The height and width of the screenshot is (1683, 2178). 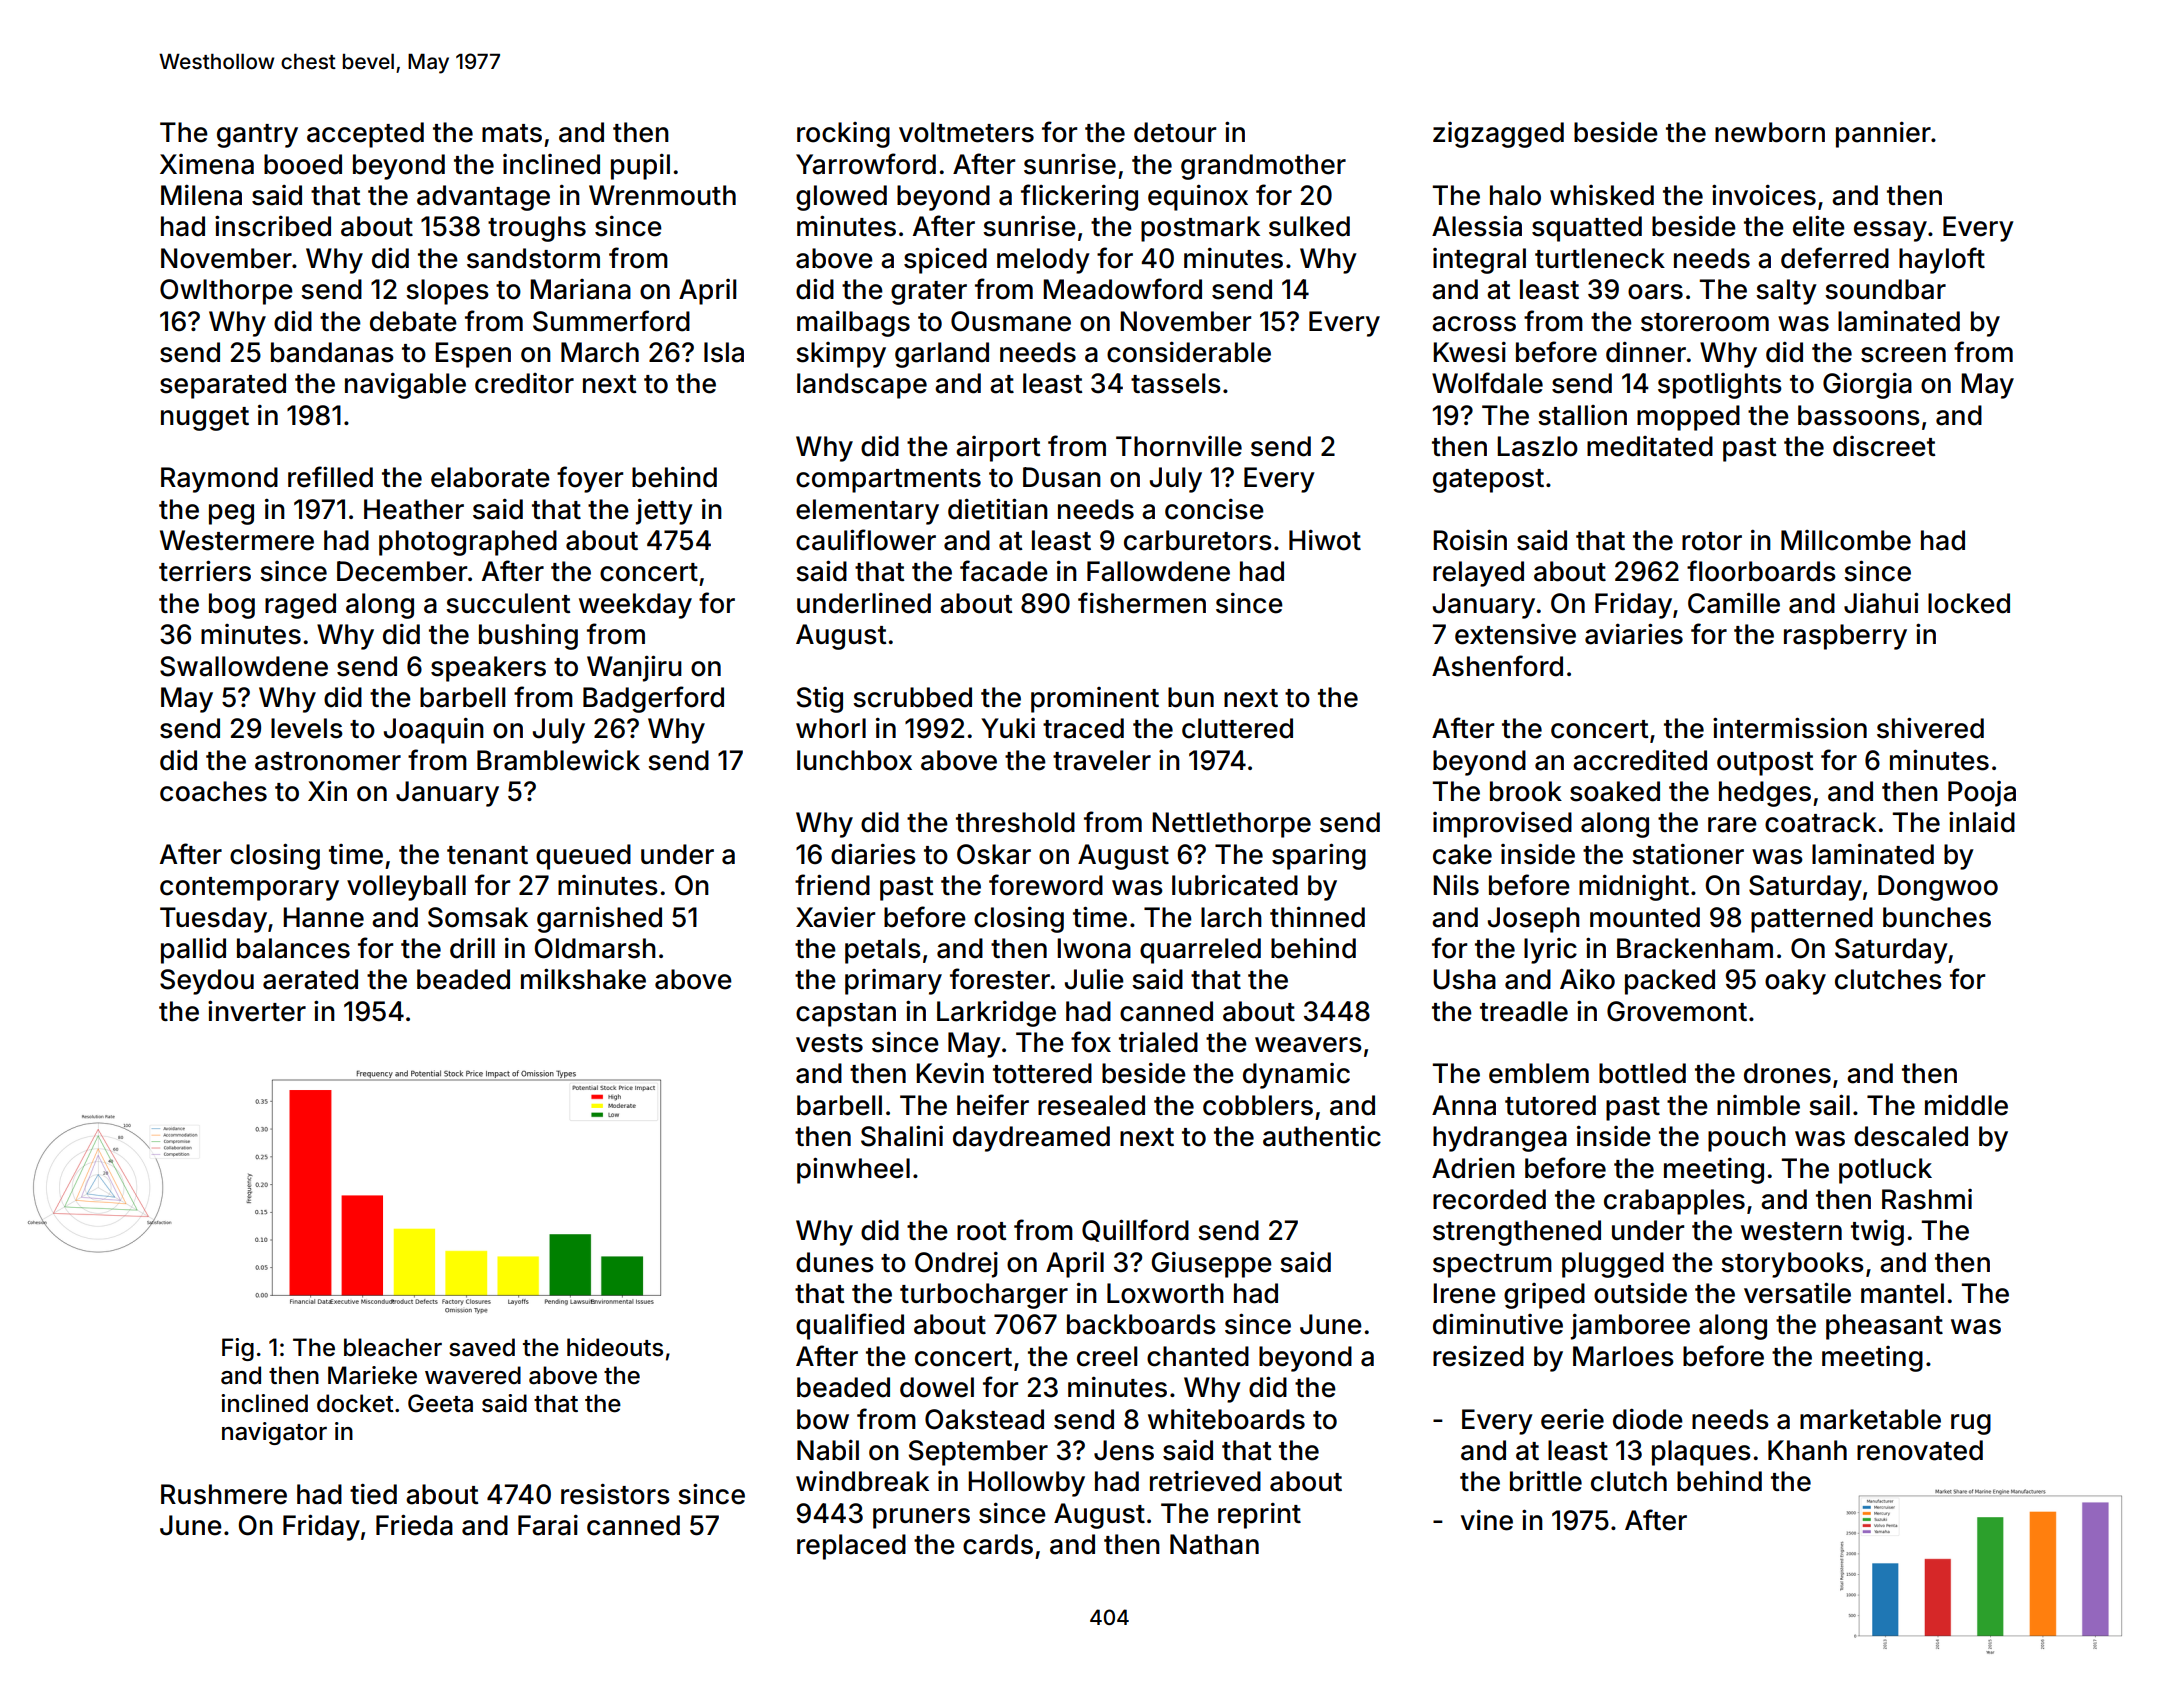 What do you see at coordinates (365, 135) in the screenshot?
I see `accepted` at bounding box center [365, 135].
